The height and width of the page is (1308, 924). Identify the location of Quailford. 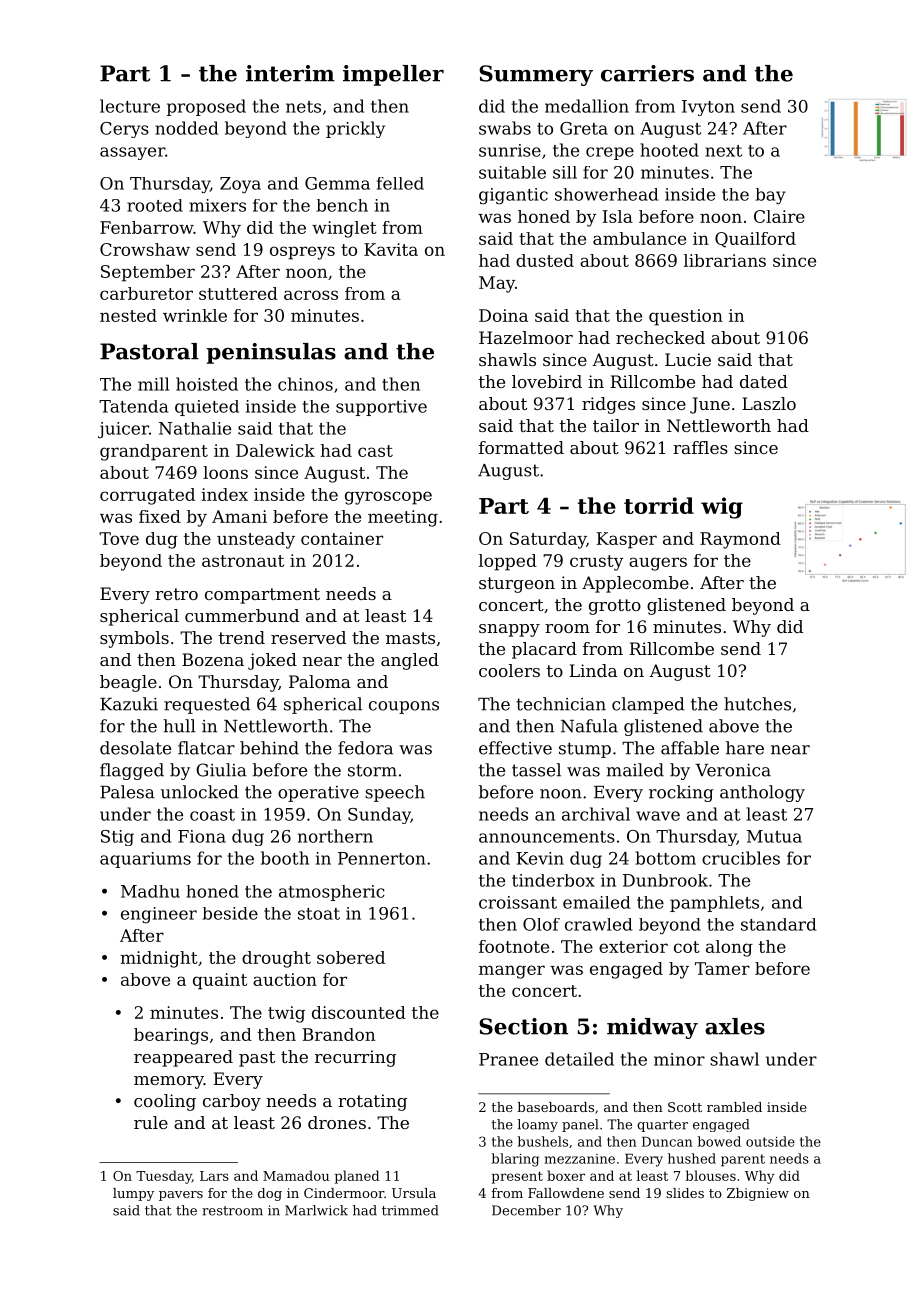
(755, 240).
